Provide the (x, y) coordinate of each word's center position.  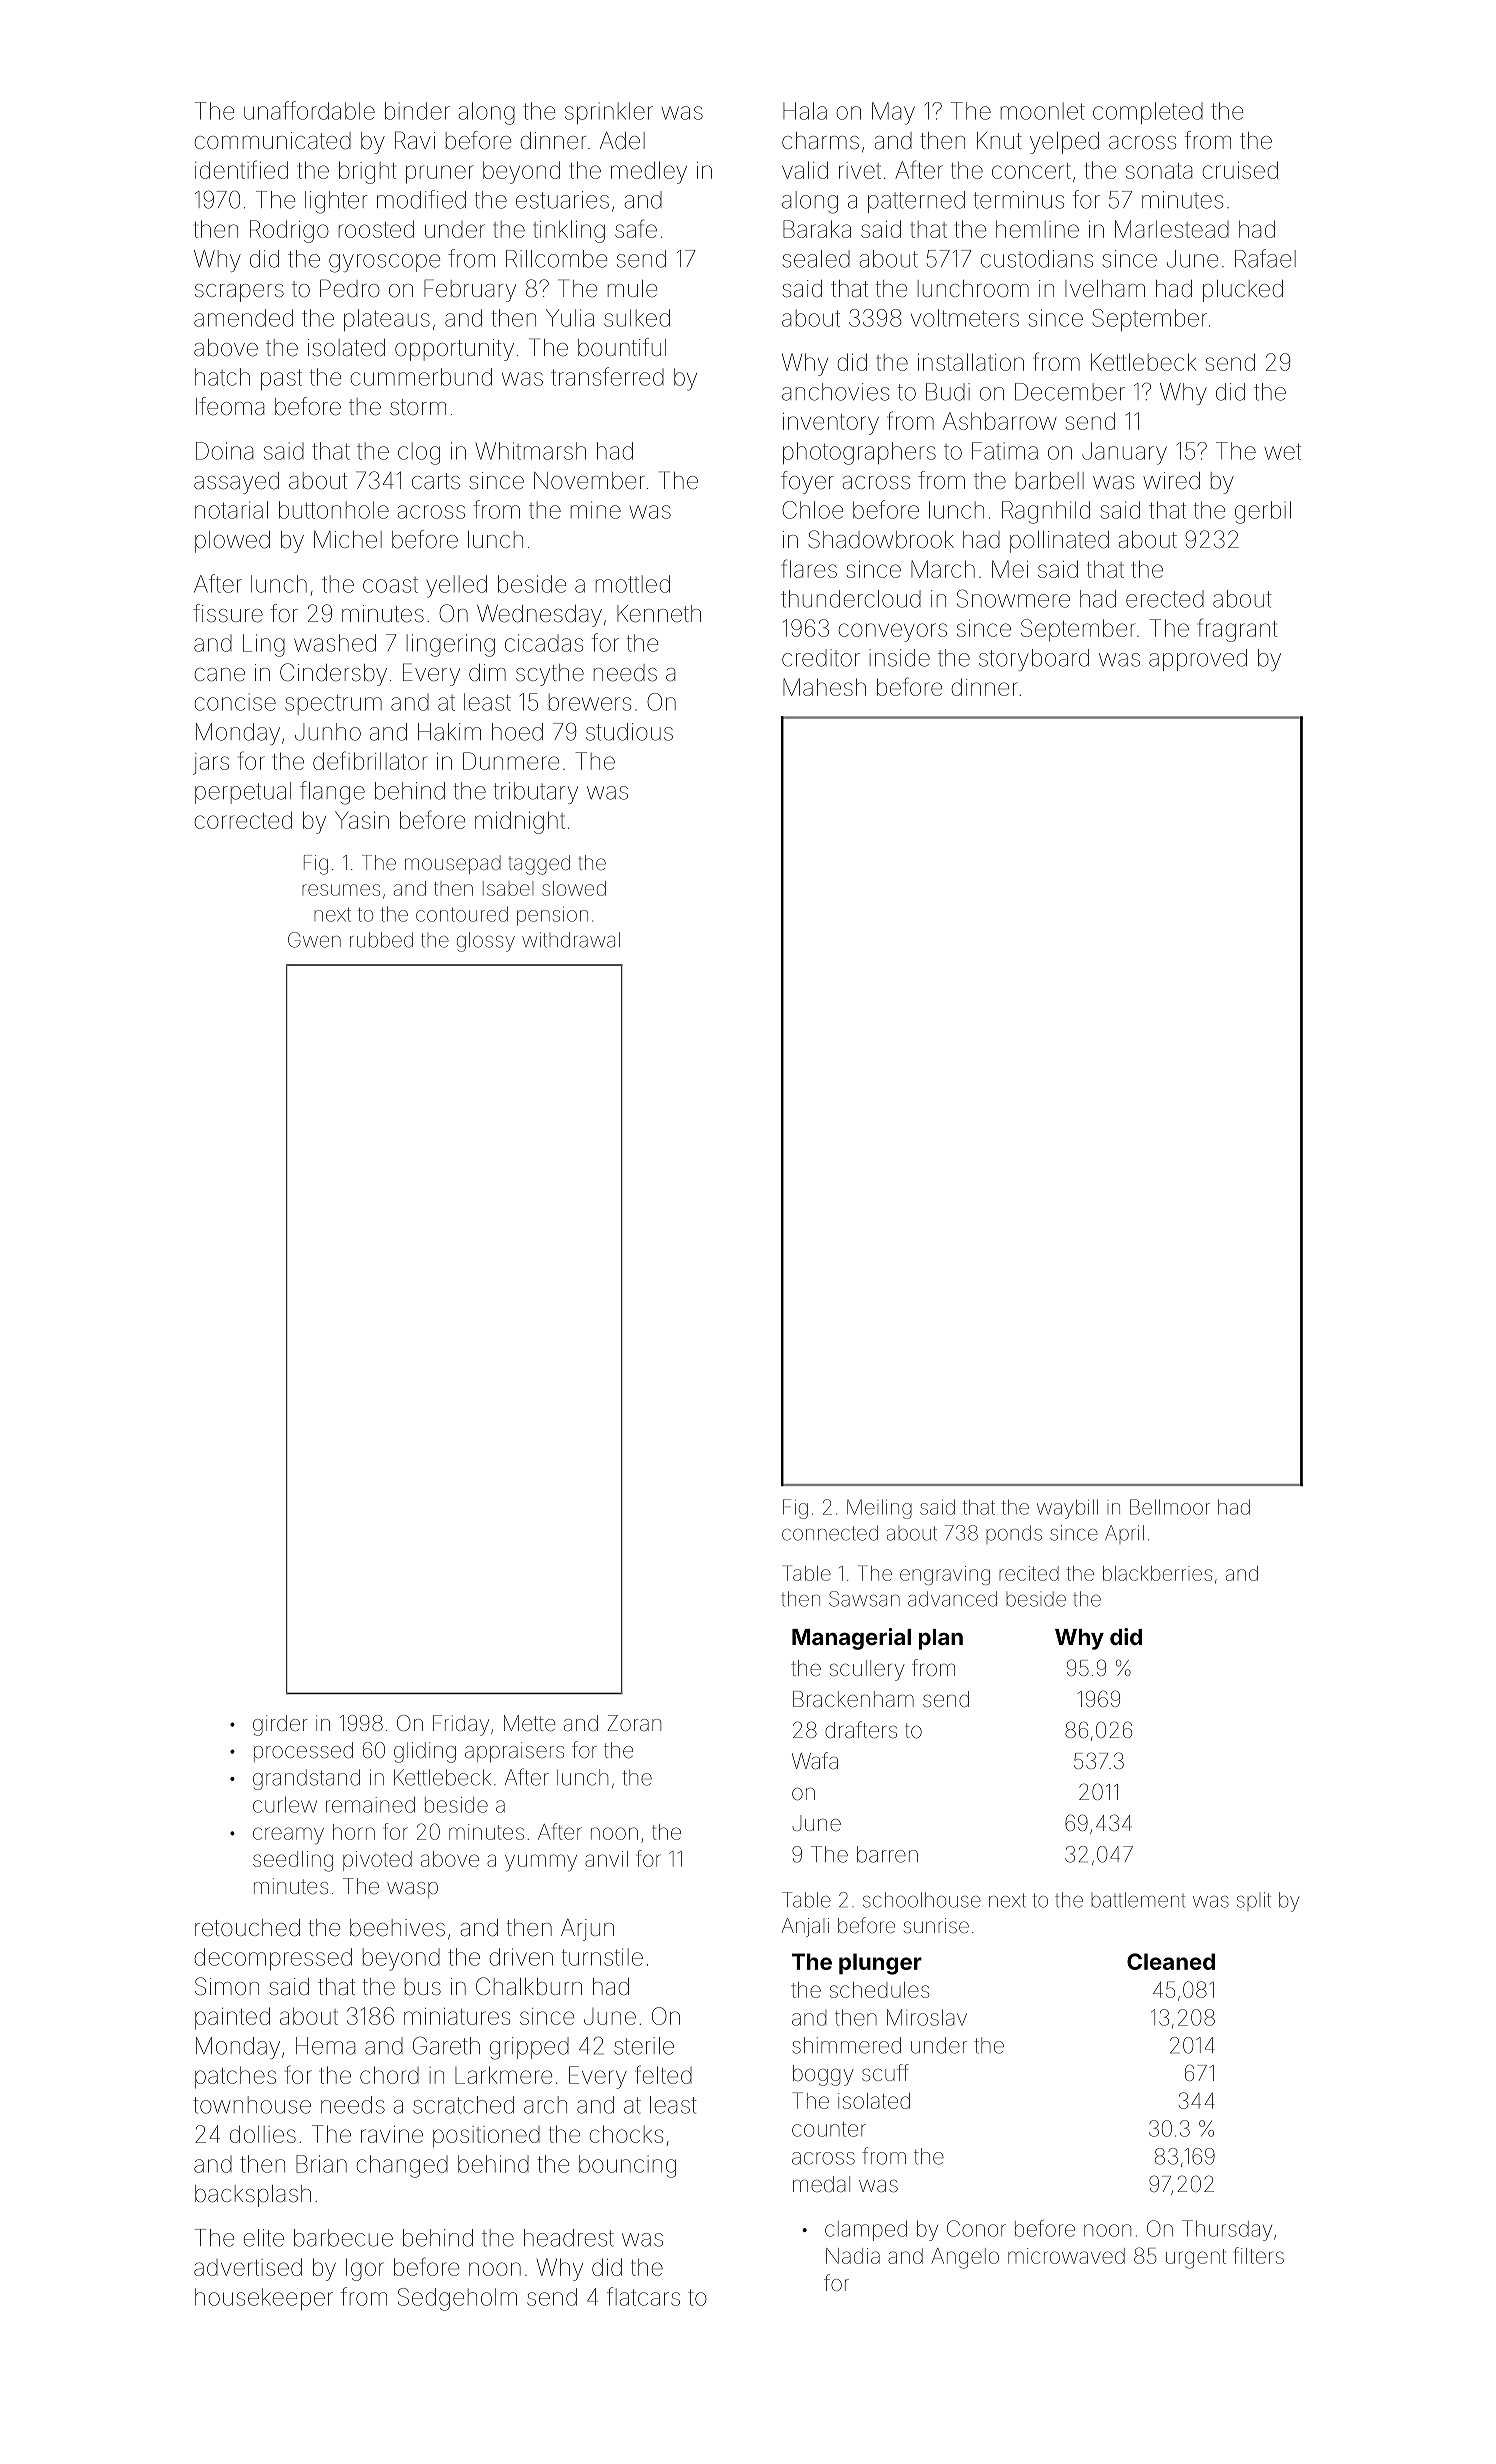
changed (402, 2166)
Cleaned (1171, 1961)
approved (1198, 660)
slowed (574, 888)
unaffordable (309, 110)
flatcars (643, 2296)
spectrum (333, 704)
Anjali (805, 1927)
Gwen (314, 940)
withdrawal (571, 940)
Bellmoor (1170, 1507)
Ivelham (1105, 289)
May (893, 113)
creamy (288, 1836)
